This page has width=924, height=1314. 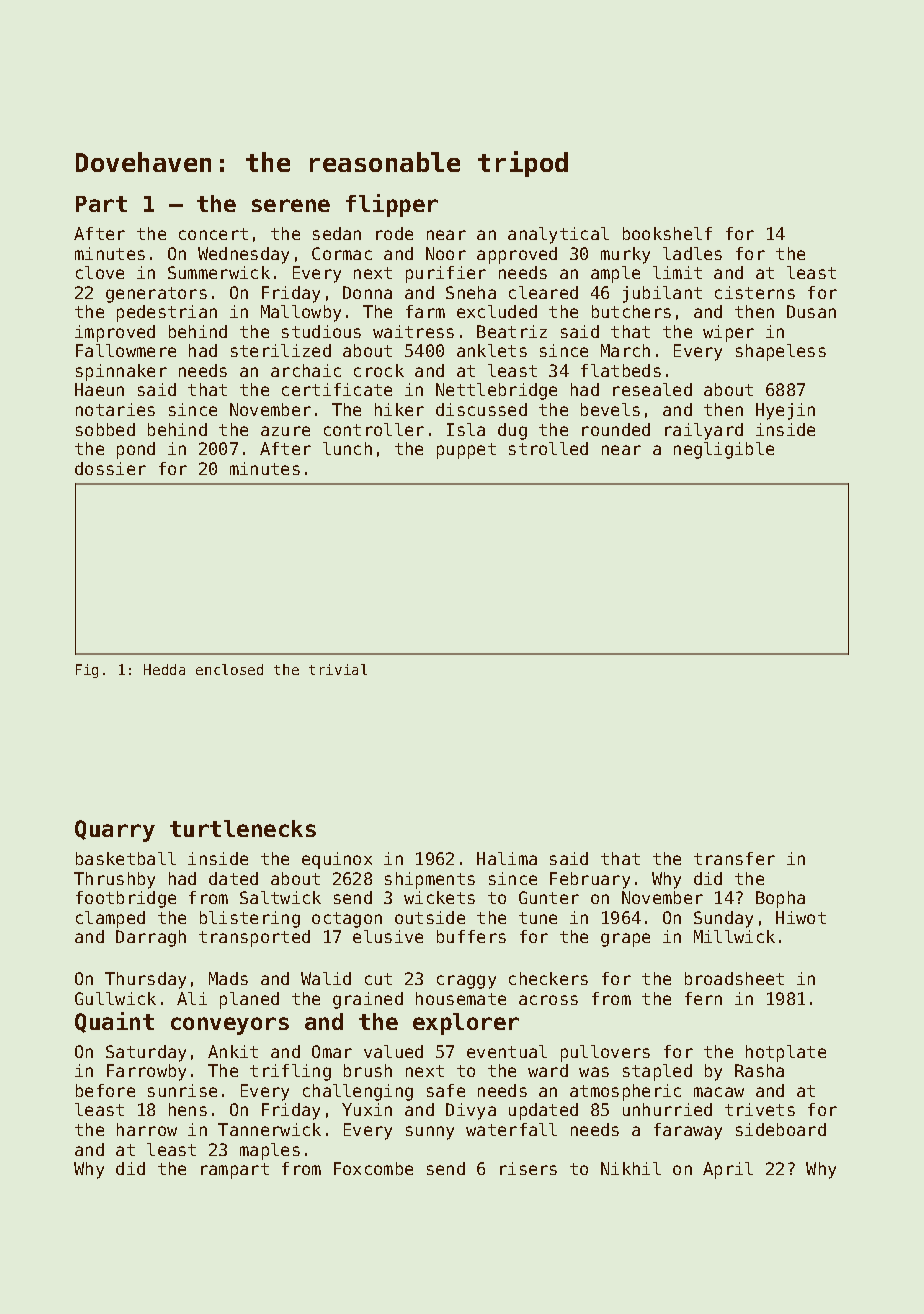 What do you see at coordinates (291, 205) in the page?
I see `serene` at bounding box center [291, 205].
